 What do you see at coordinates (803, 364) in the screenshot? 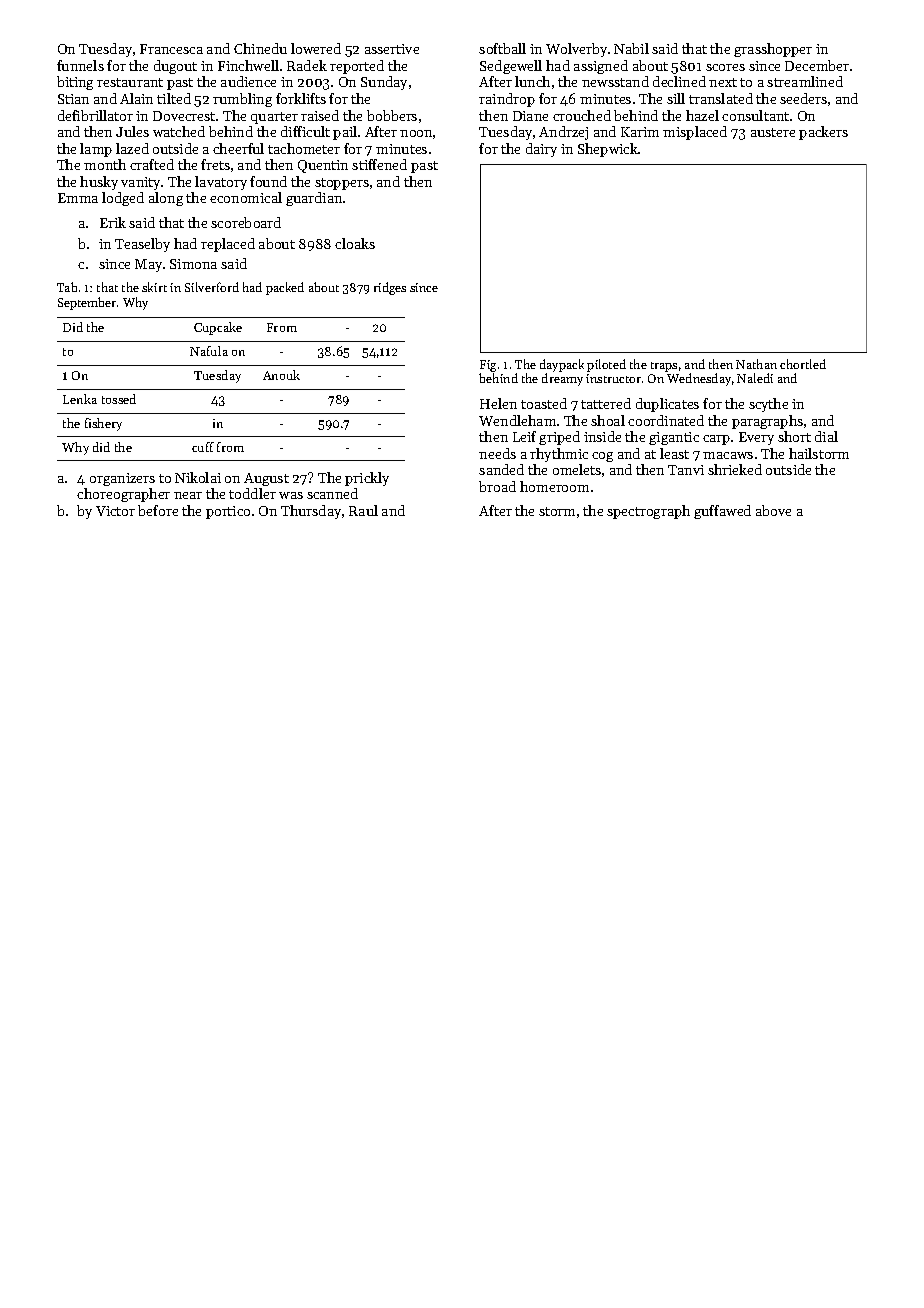
I see `chortled` at bounding box center [803, 364].
